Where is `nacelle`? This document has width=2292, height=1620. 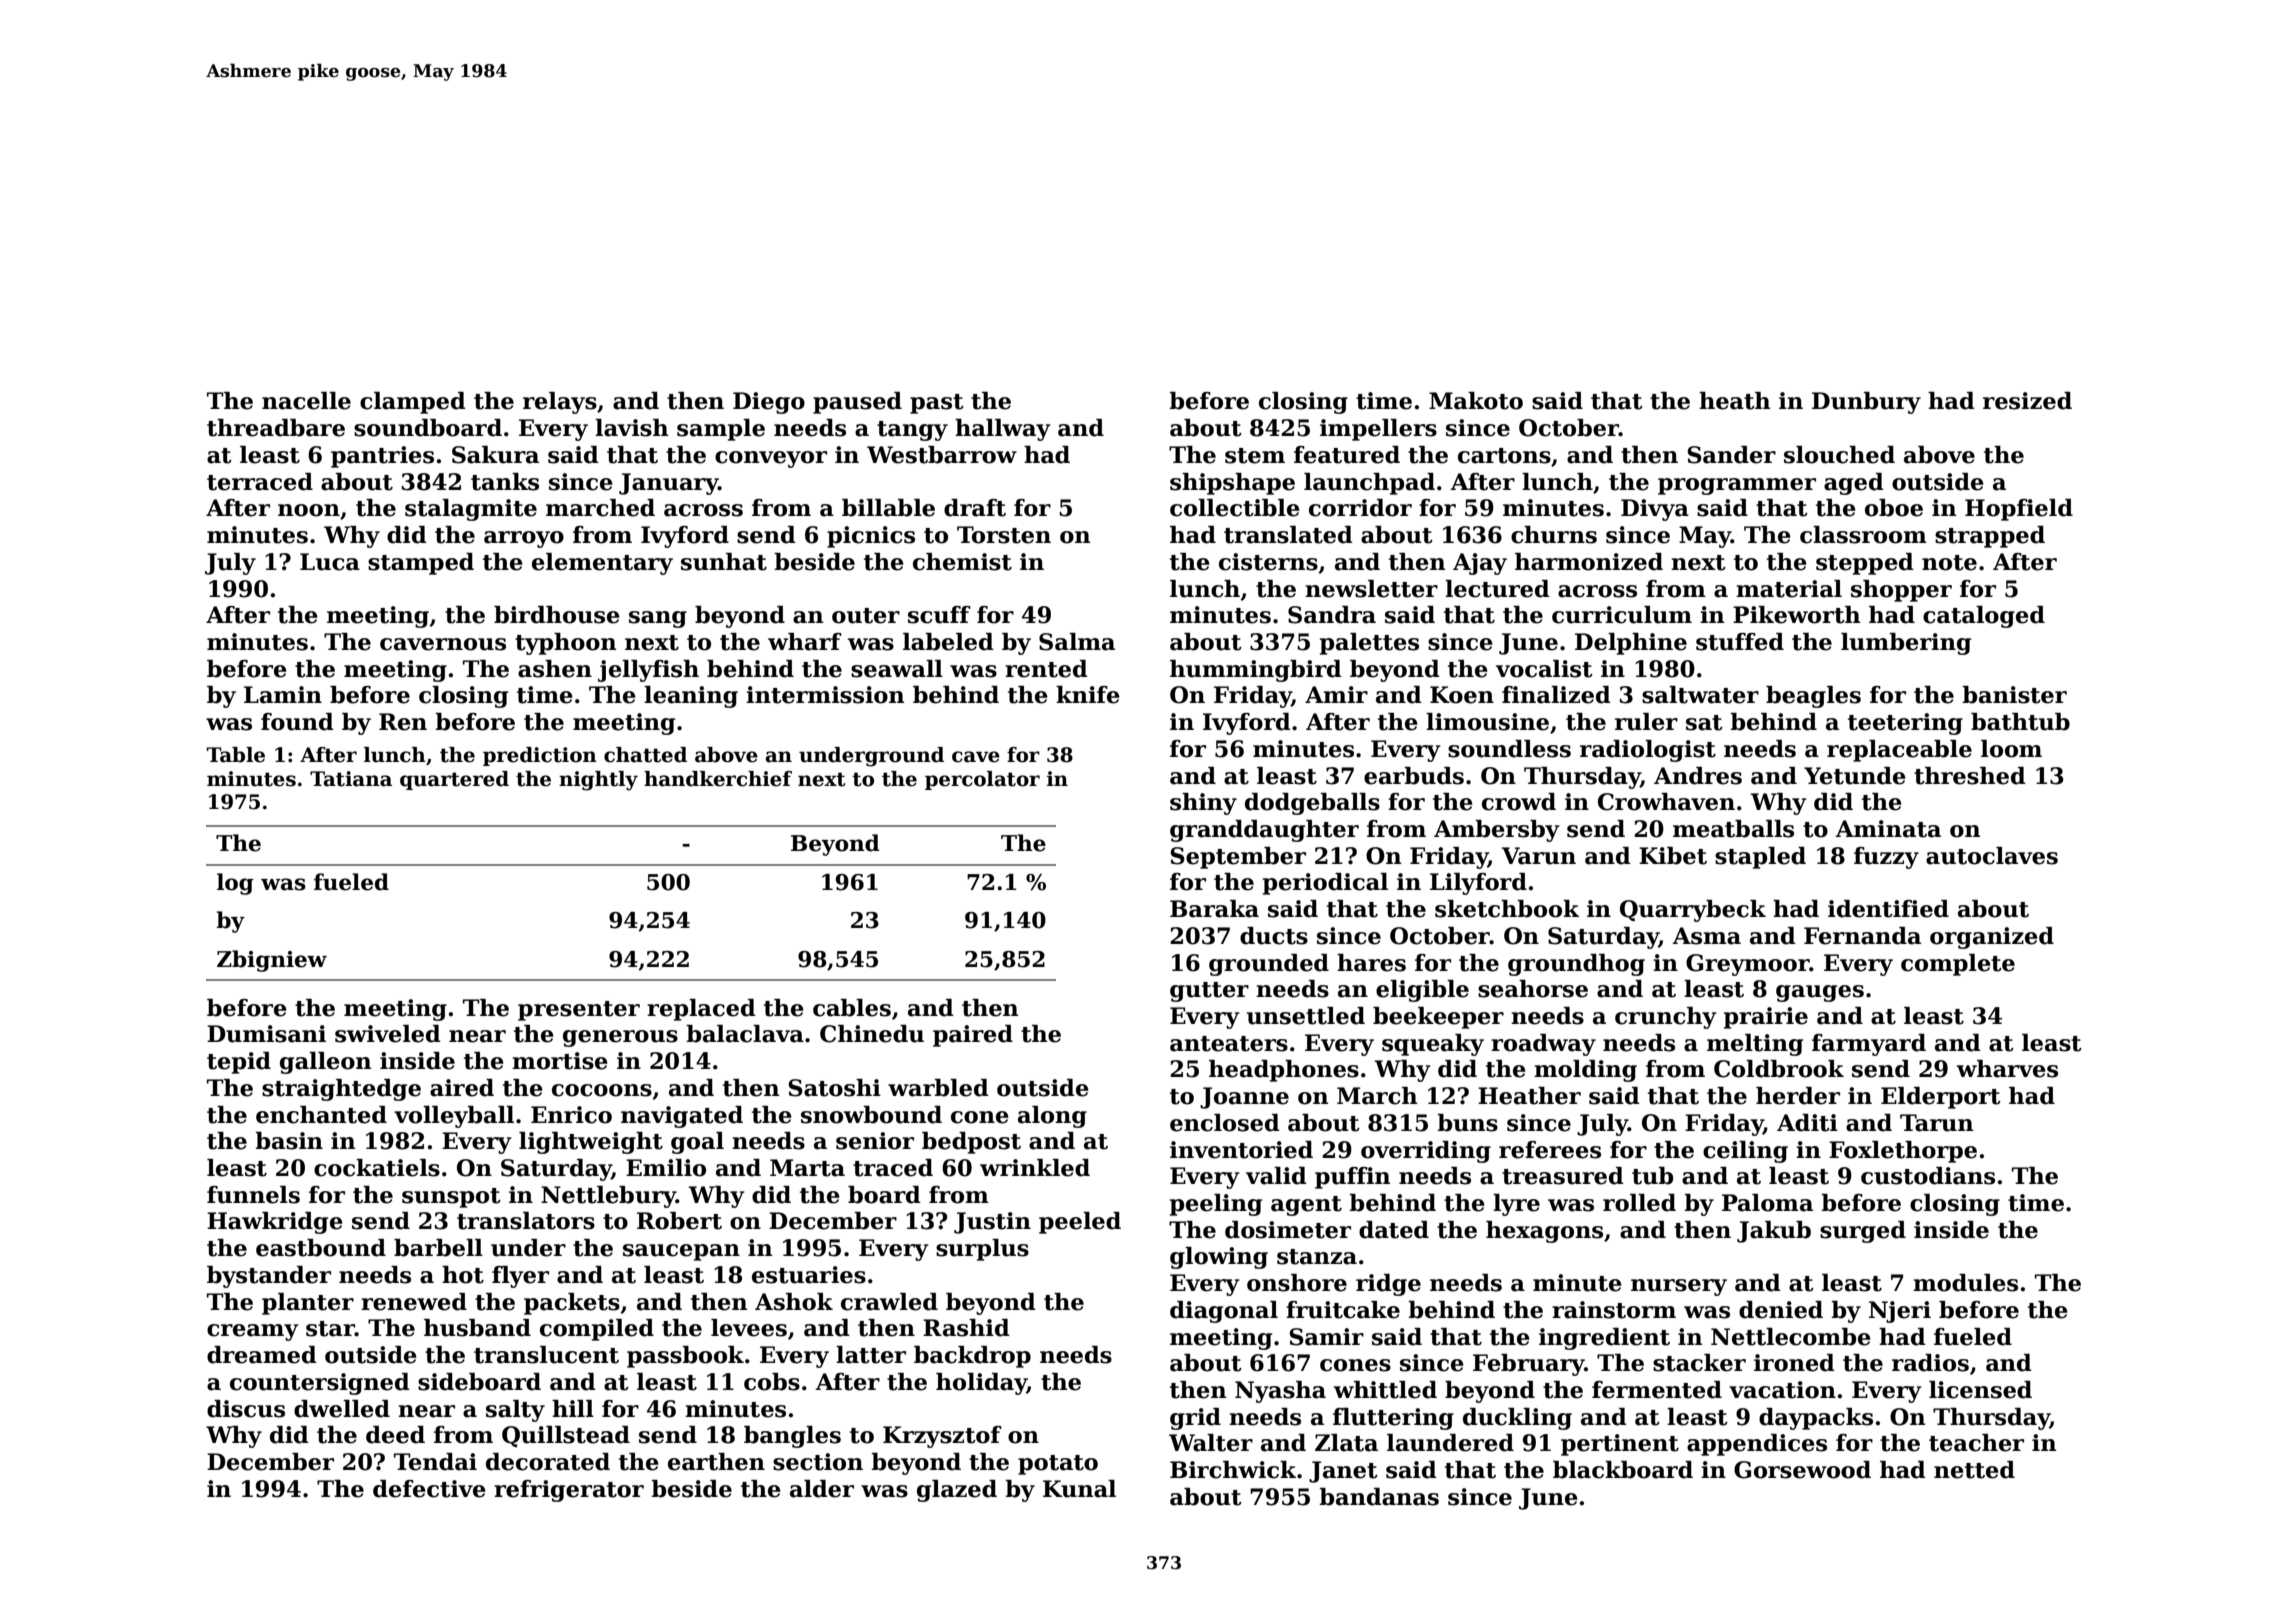
nacelle is located at coordinates (306, 401).
